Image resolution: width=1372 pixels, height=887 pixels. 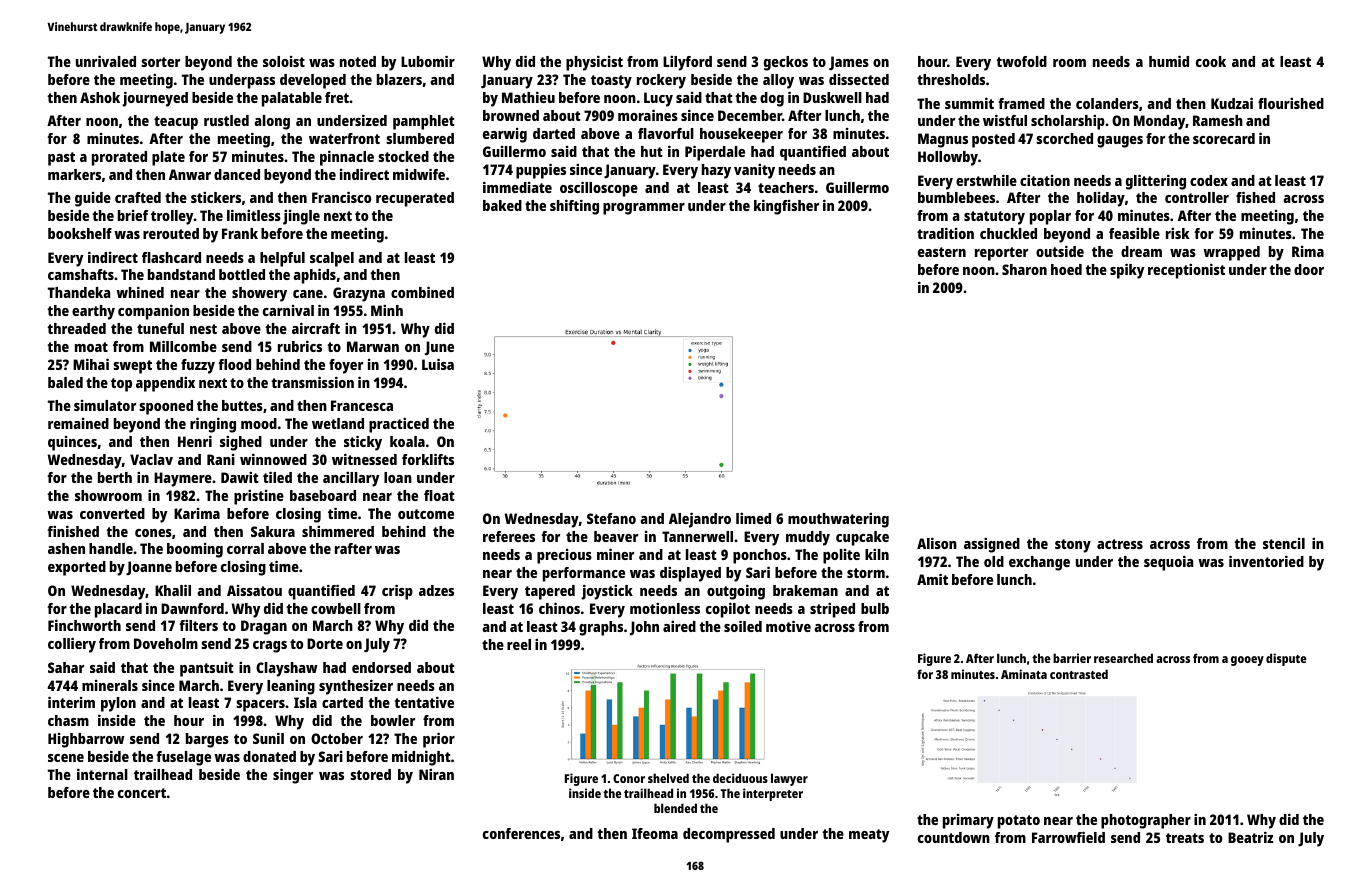 What do you see at coordinates (942, 252) in the screenshot?
I see `eastern` at bounding box center [942, 252].
